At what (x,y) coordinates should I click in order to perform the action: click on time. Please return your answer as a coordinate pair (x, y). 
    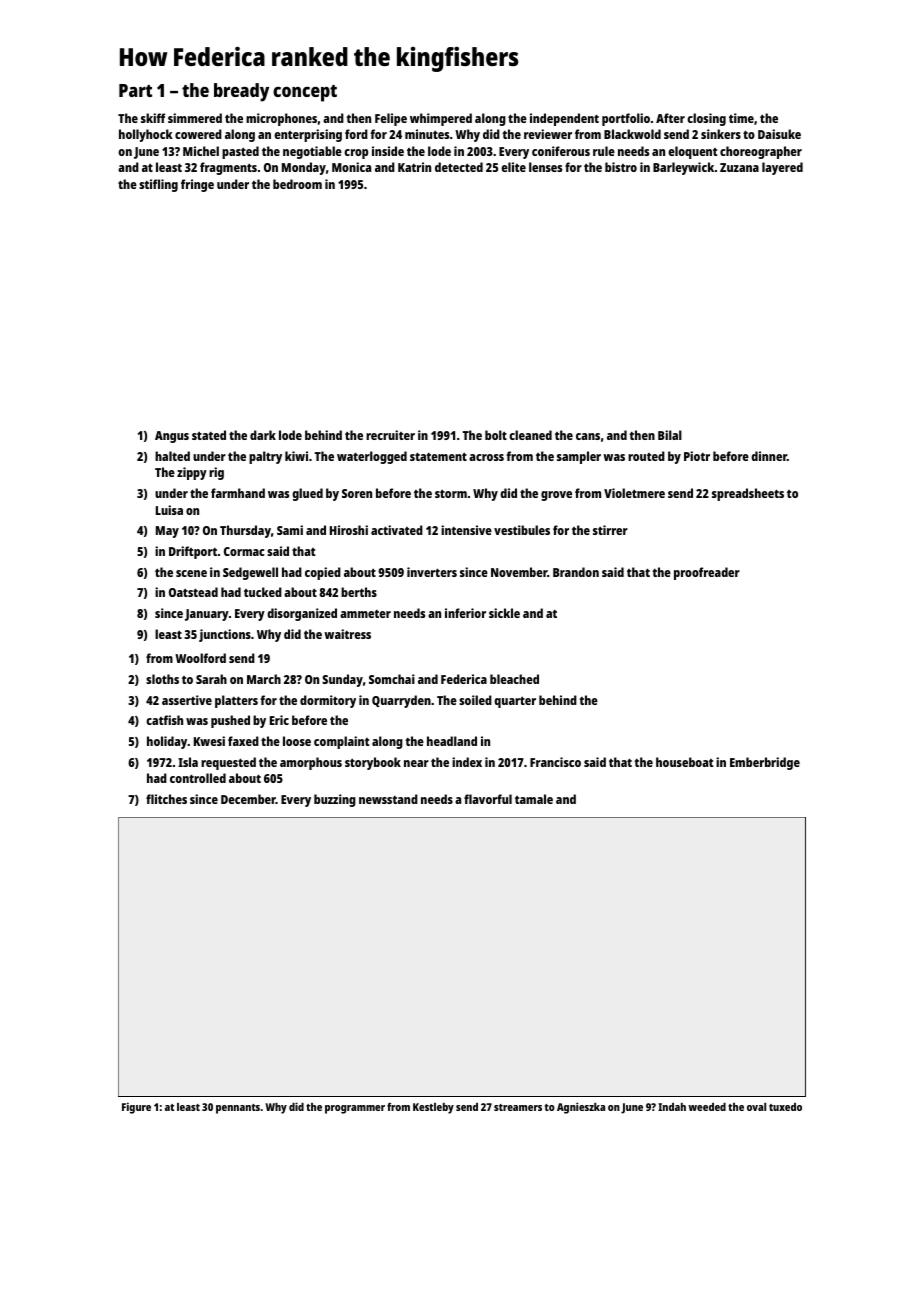
    Looking at the image, I should click on (741, 118).
